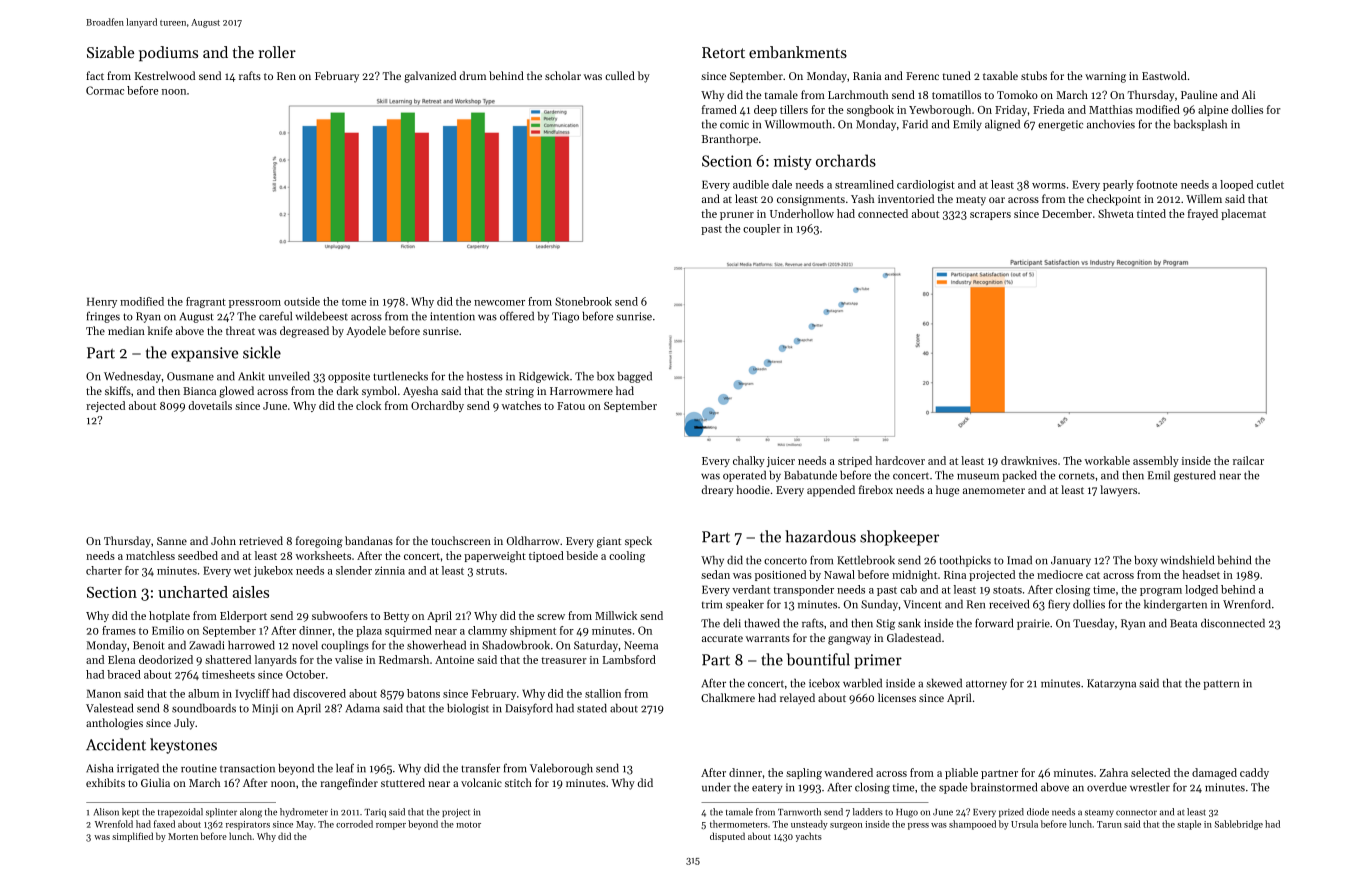 This document has width=1372, height=887. What do you see at coordinates (345, 646) in the document?
I see `couplings` at bounding box center [345, 646].
